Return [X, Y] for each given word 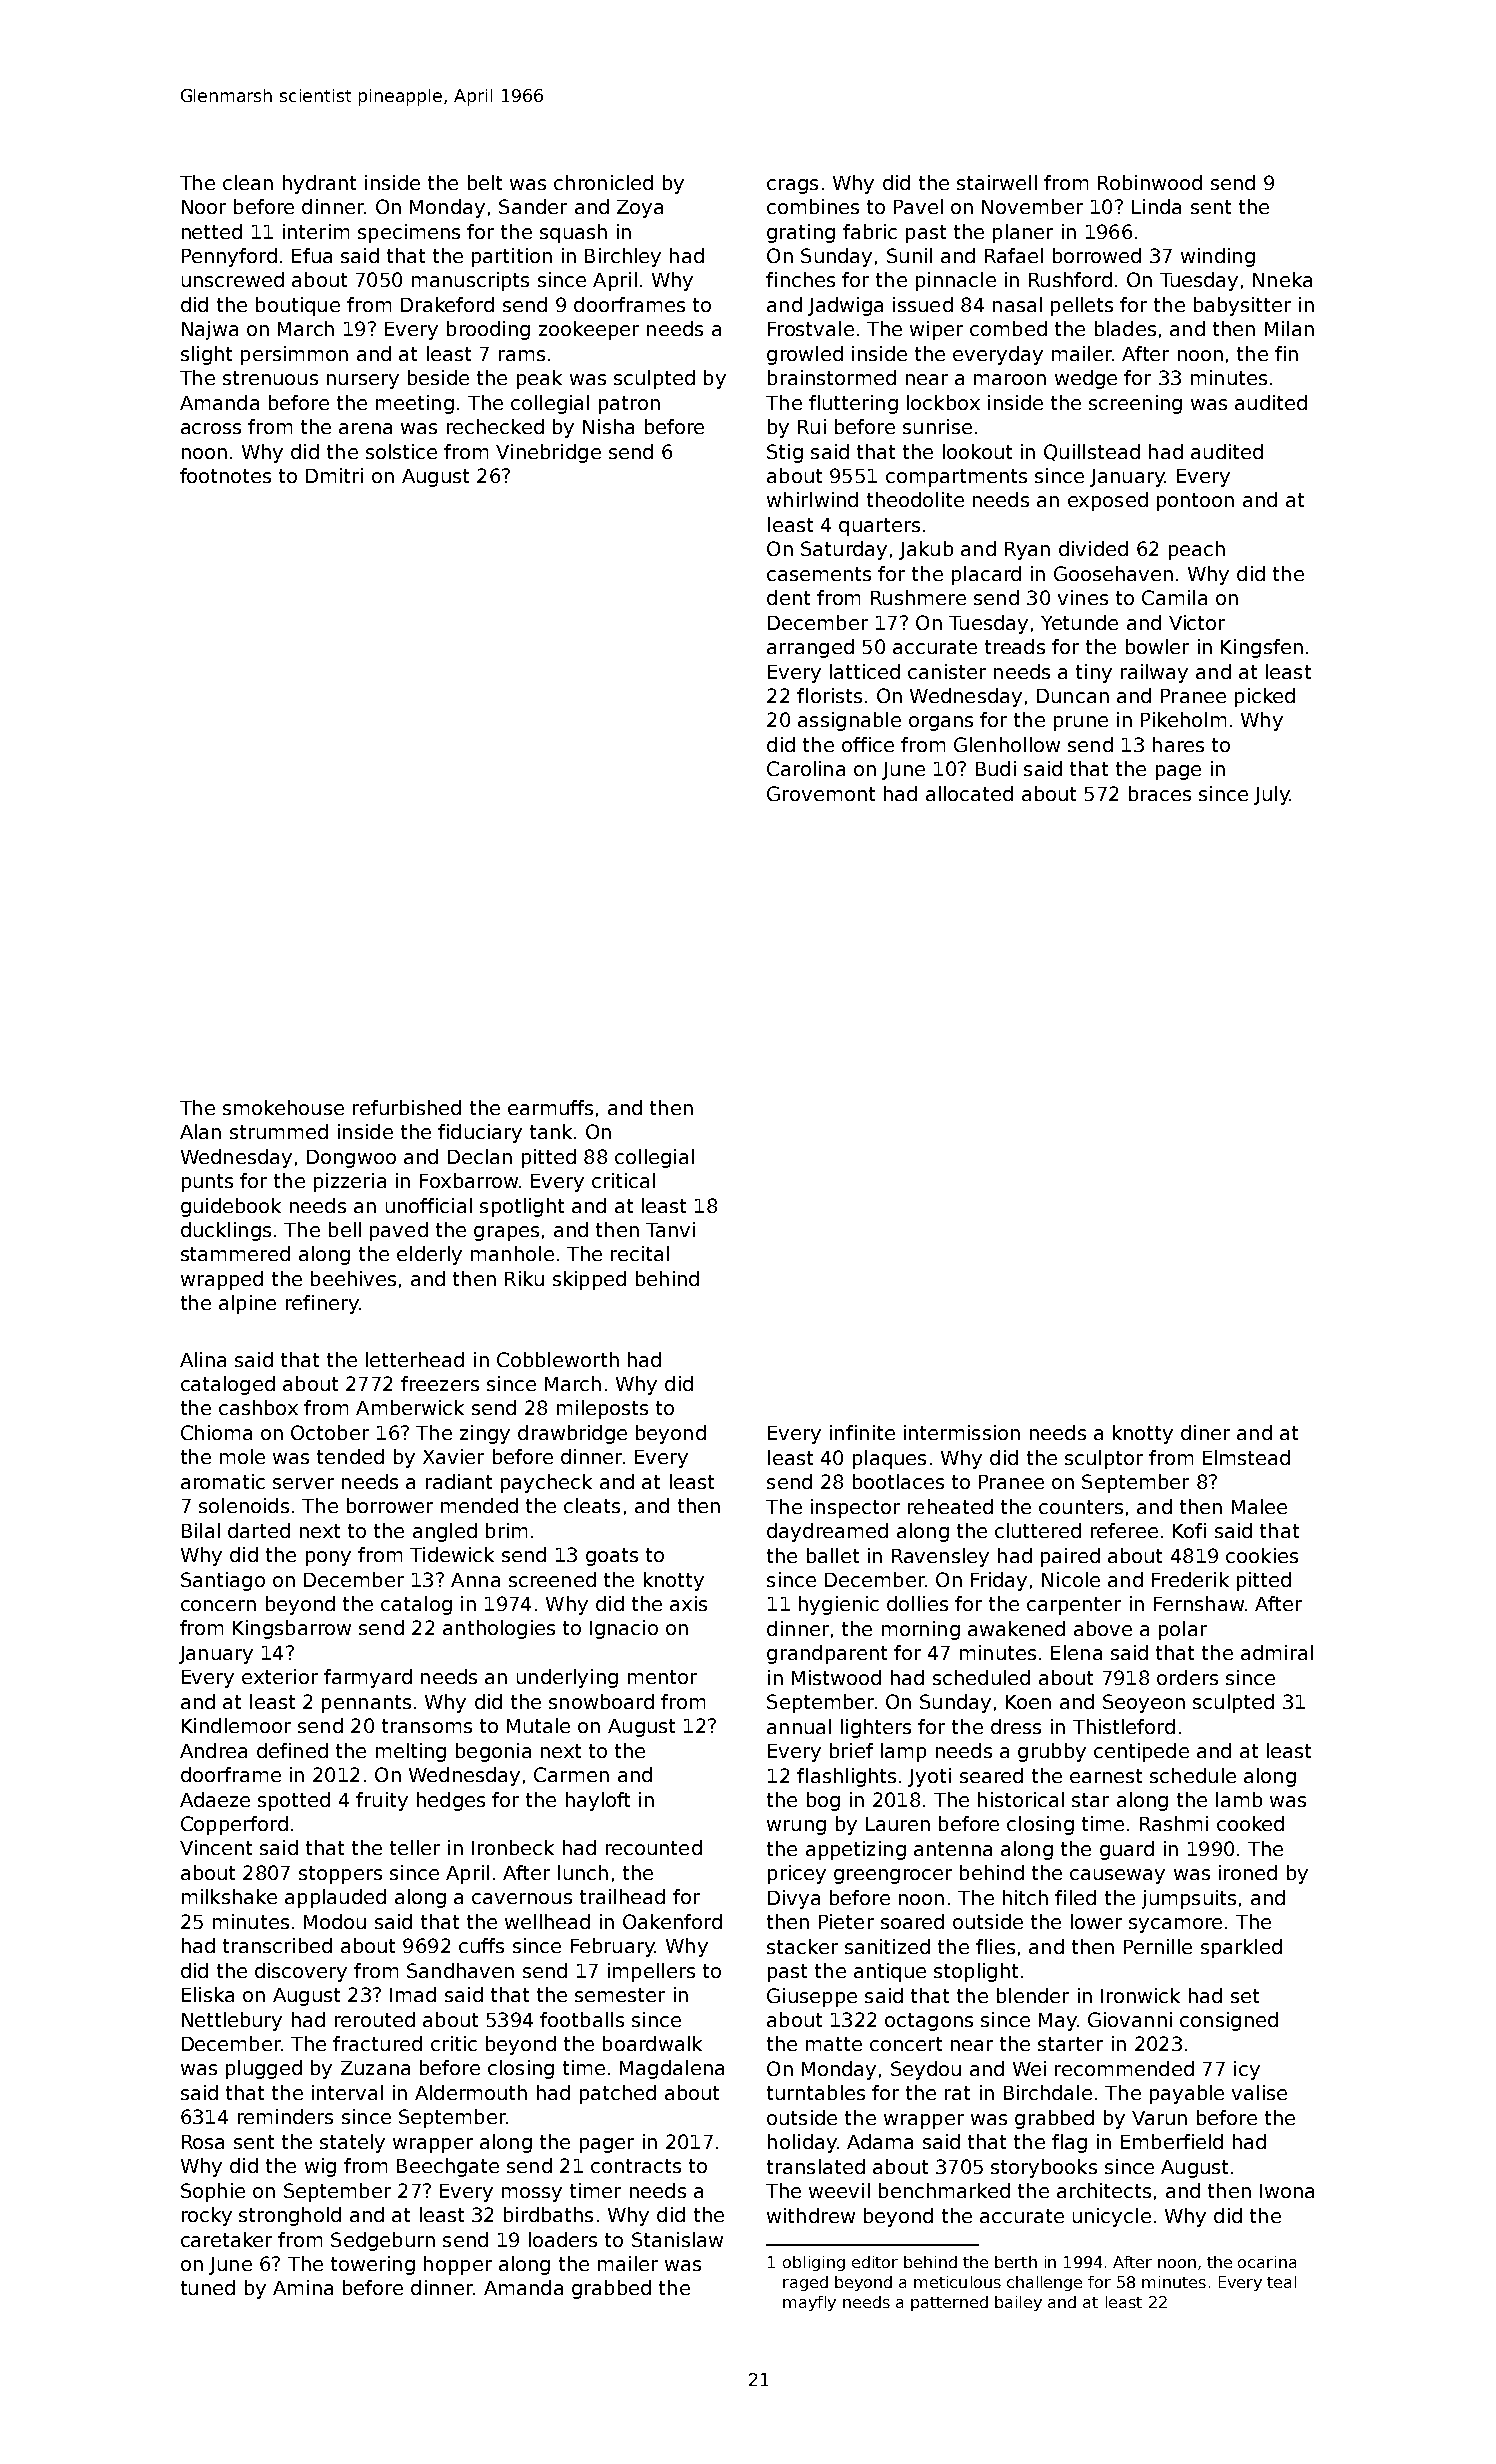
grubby [1052, 1752]
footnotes [225, 475]
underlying [567, 1678]
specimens [409, 233]
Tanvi [670, 1229]
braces [1160, 793]
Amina [303, 2287]
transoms [427, 1726]
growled [805, 355]
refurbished [407, 1107]
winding [1218, 257]
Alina [203, 1359]
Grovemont [821, 793]
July [1272, 795]
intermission [962, 1432]
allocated [969, 793]
